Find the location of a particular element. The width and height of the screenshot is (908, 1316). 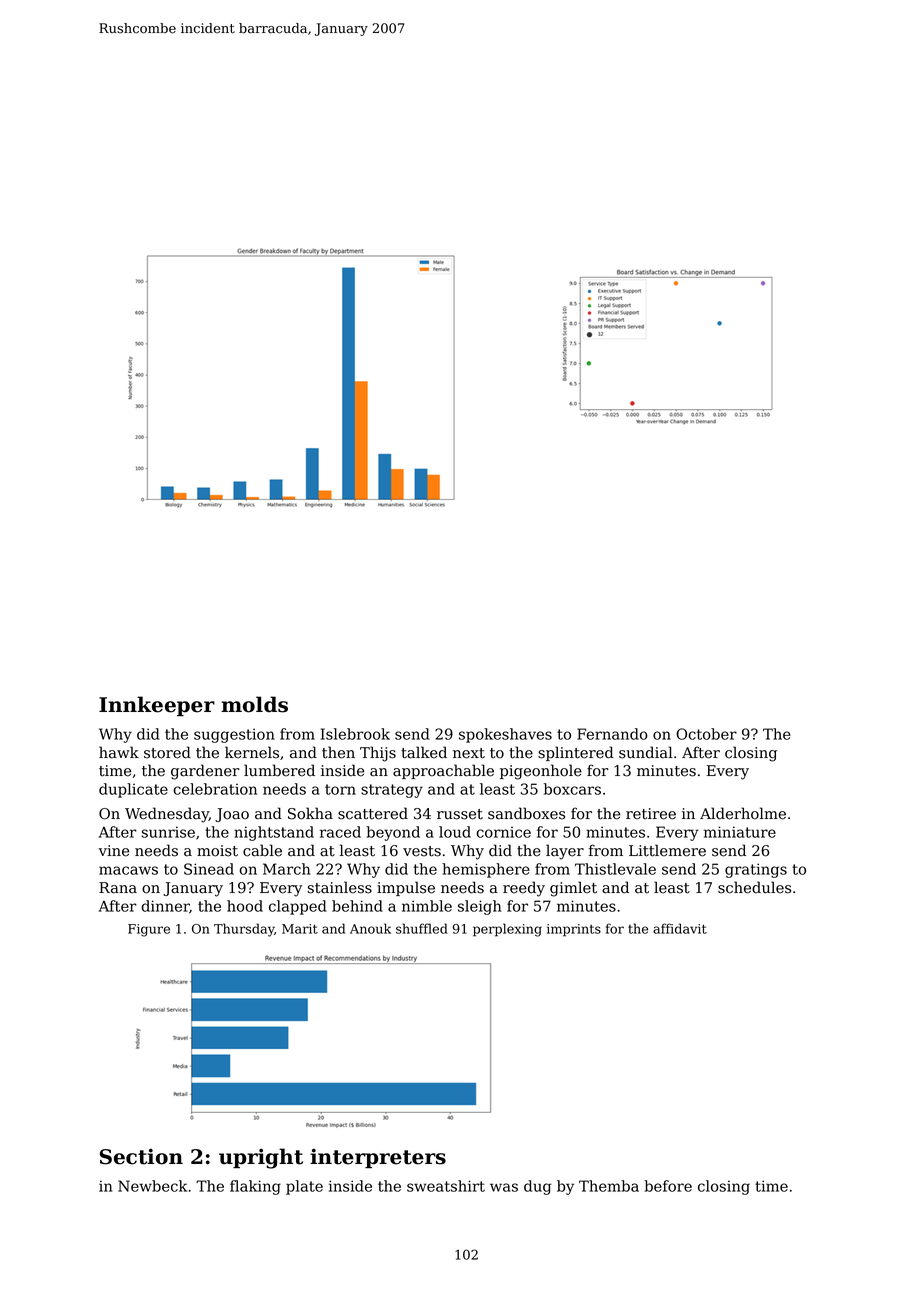

Section is located at coordinates (141, 1156).
